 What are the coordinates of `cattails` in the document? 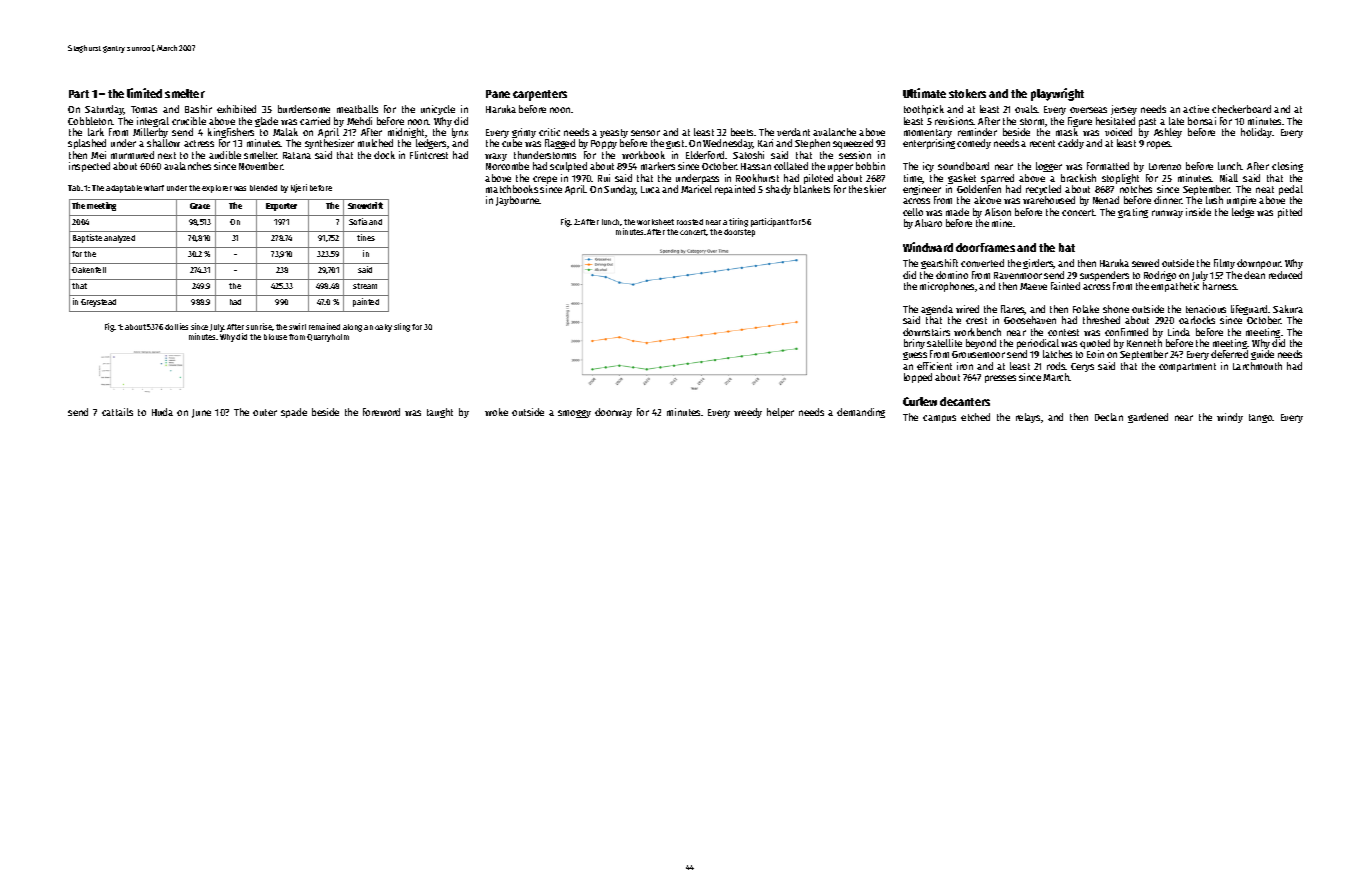 It's located at (117, 412).
